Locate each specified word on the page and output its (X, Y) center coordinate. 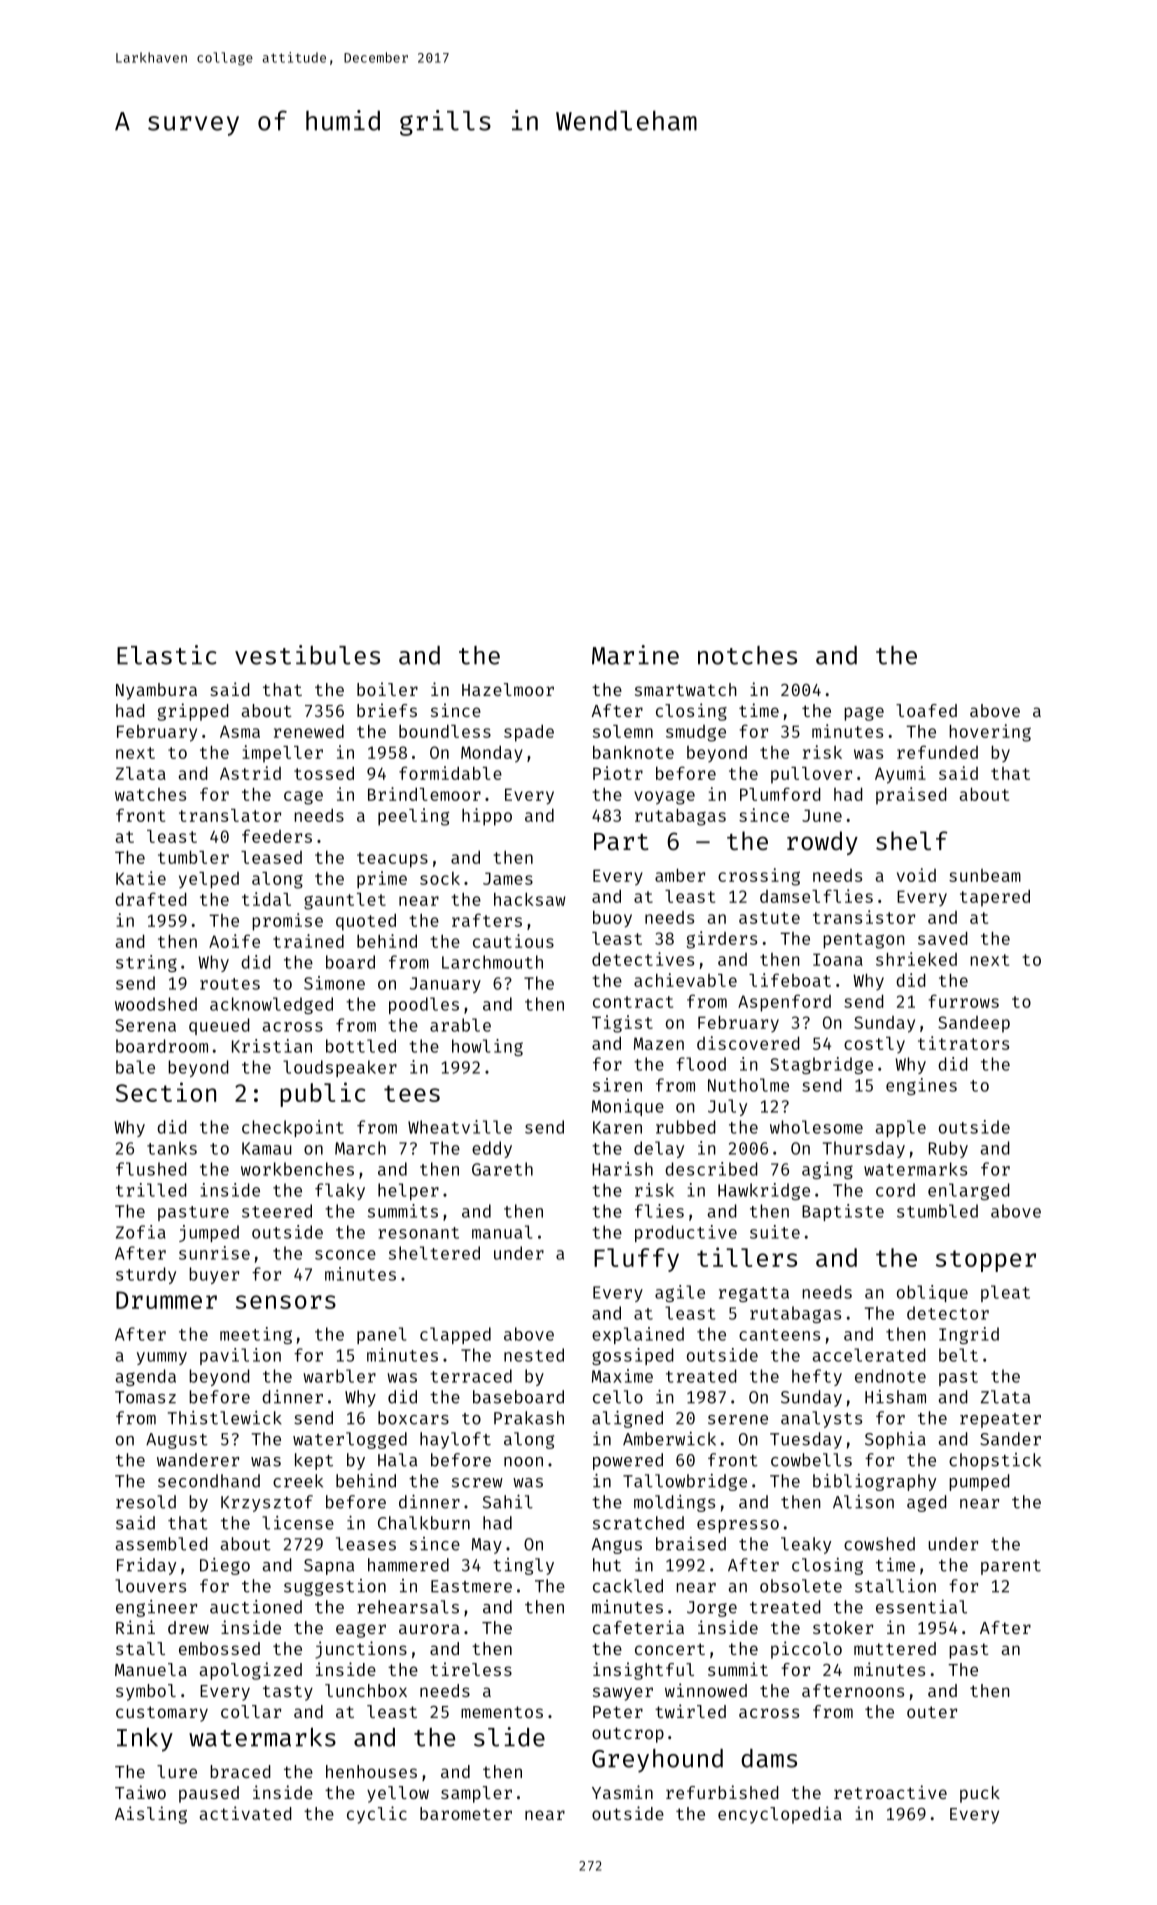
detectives (643, 959)
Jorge (712, 1609)
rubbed (686, 1127)
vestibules (307, 655)
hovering (990, 733)
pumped (979, 1482)
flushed (151, 1169)
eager (361, 1631)
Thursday (864, 1149)
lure (177, 1771)
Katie (141, 878)
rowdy (822, 843)
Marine (635, 655)
